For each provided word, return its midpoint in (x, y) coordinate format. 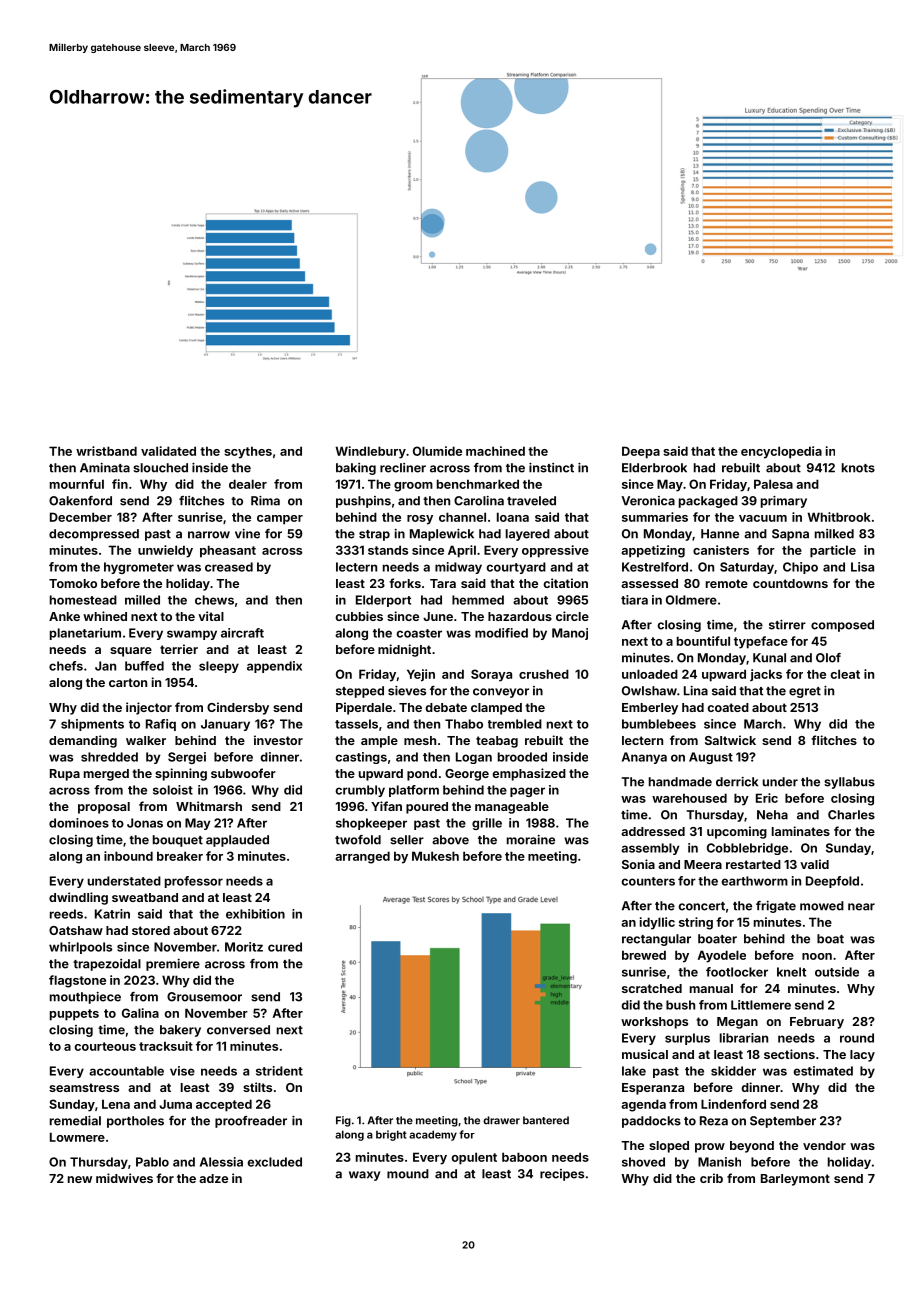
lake (634, 1071)
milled (142, 600)
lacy (862, 1056)
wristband (106, 451)
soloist (173, 790)
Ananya (644, 758)
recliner (403, 468)
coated (728, 707)
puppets (74, 1015)
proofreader (251, 1122)
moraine (531, 840)
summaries (655, 517)
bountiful (703, 641)
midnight (404, 650)
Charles (851, 815)
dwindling (78, 898)
